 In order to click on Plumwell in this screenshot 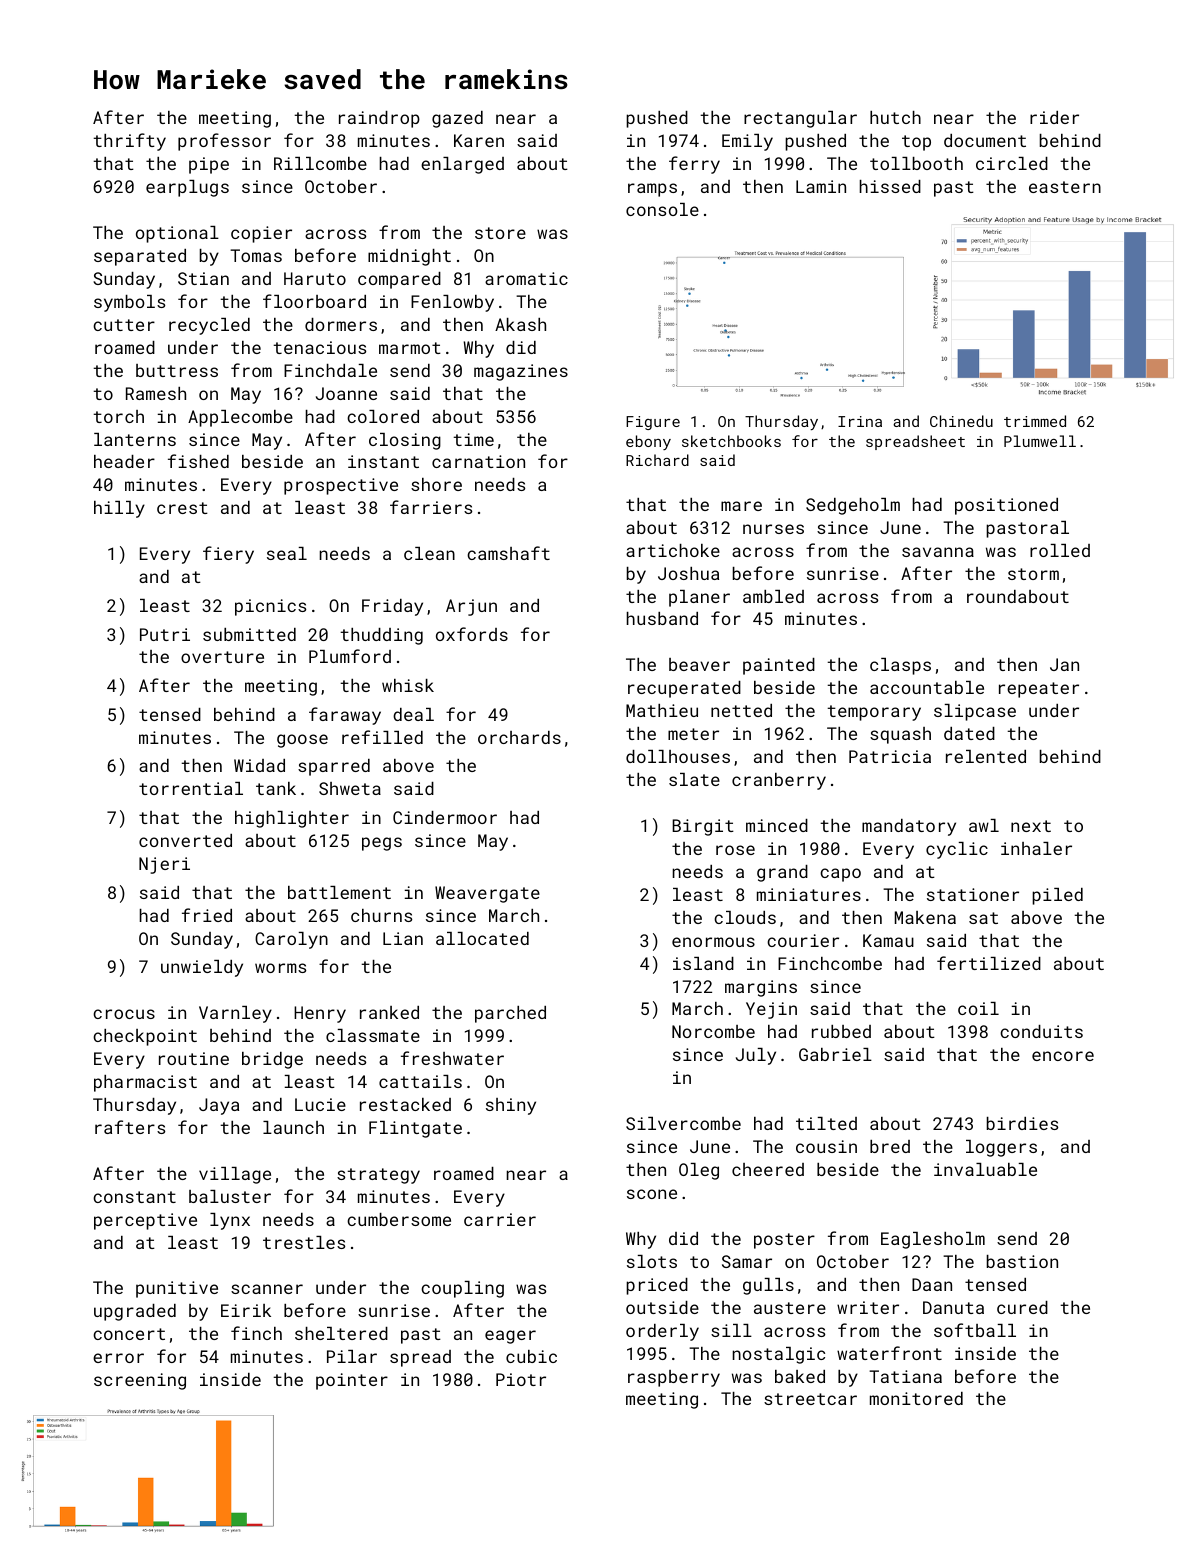, I will do `click(1040, 441)`.
